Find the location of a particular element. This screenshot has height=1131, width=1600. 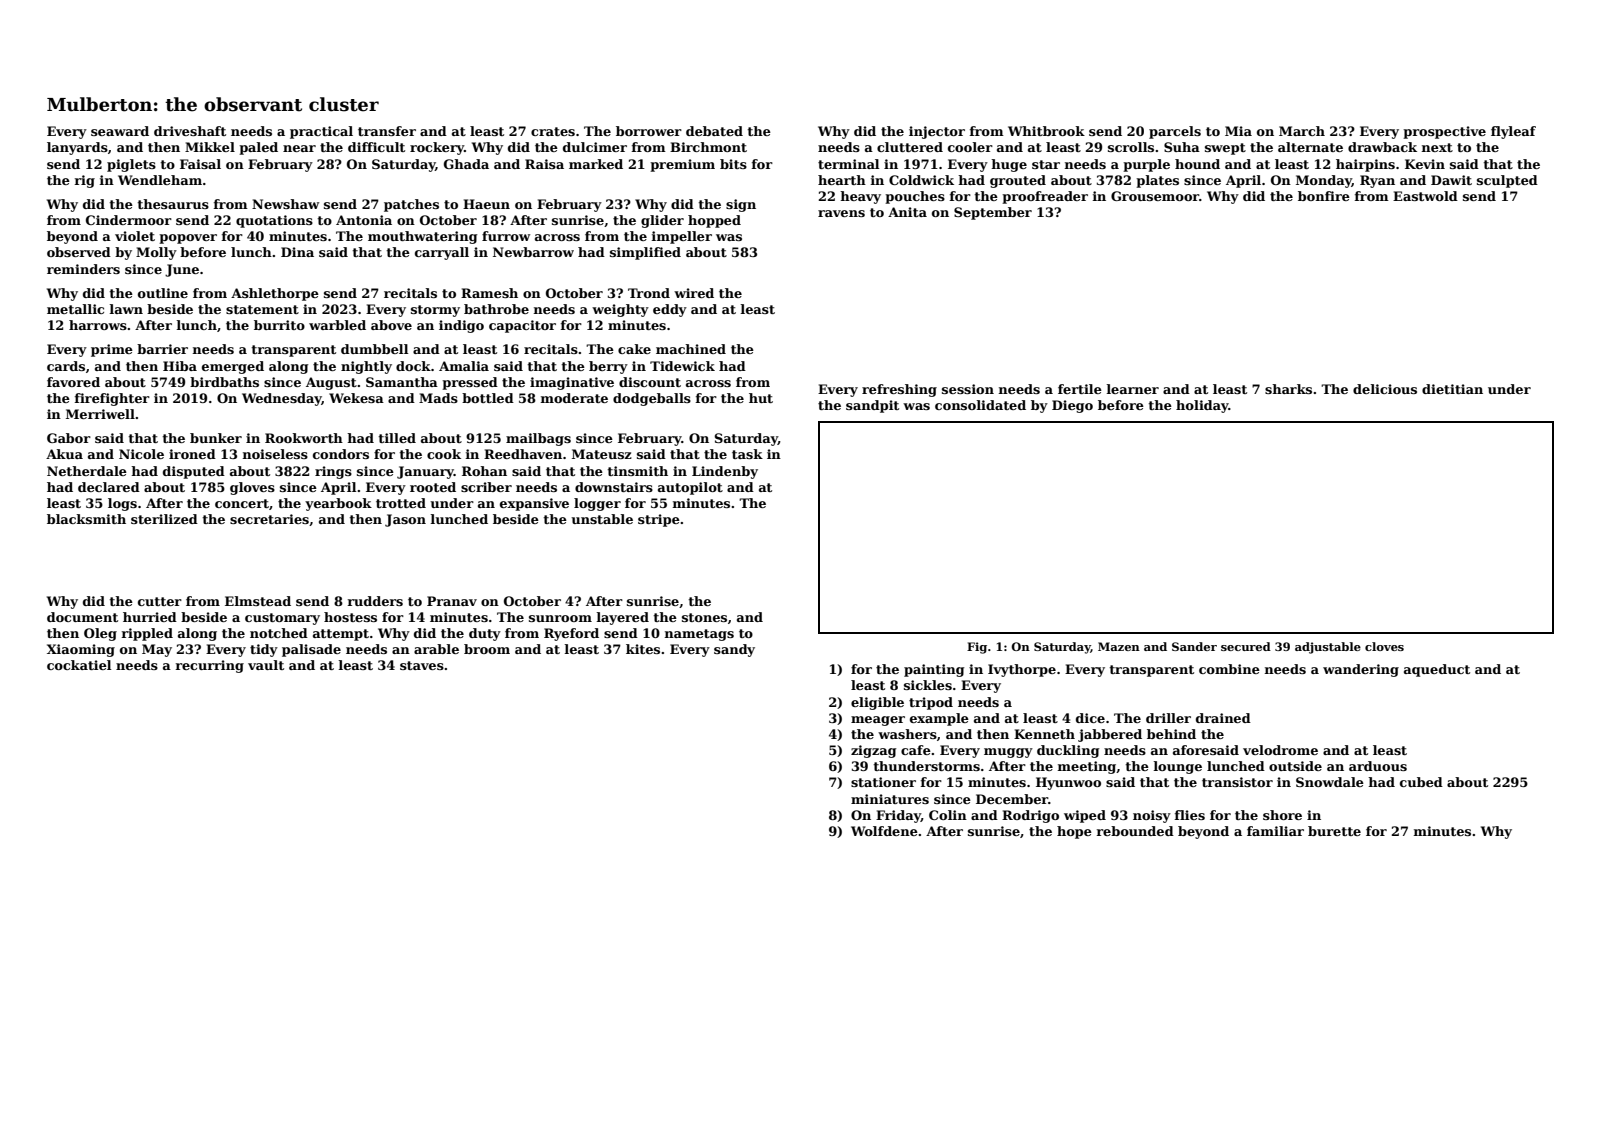

holiday is located at coordinates (1202, 406).
